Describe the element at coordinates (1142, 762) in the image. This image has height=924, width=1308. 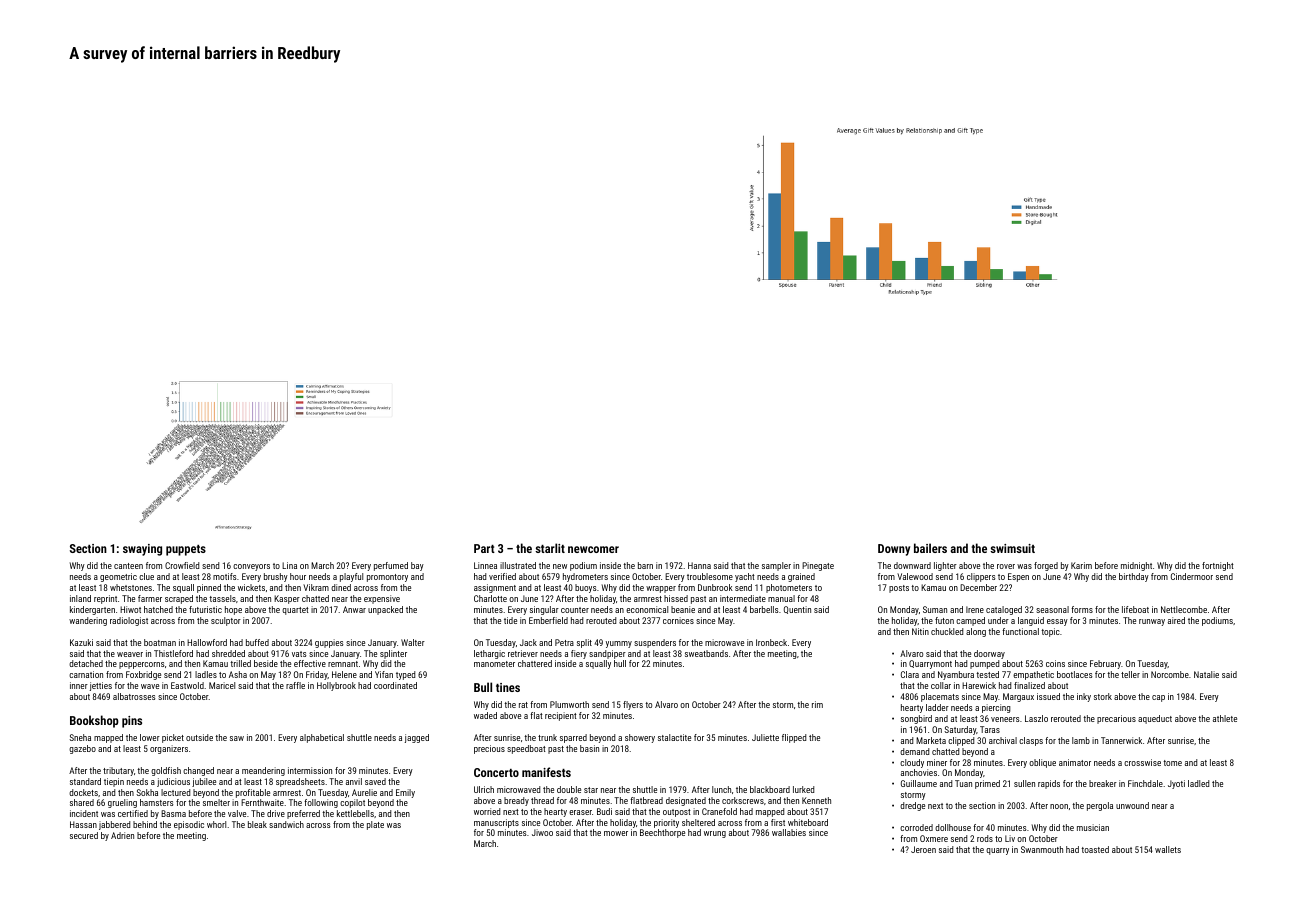
I see `crosswise` at that location.
